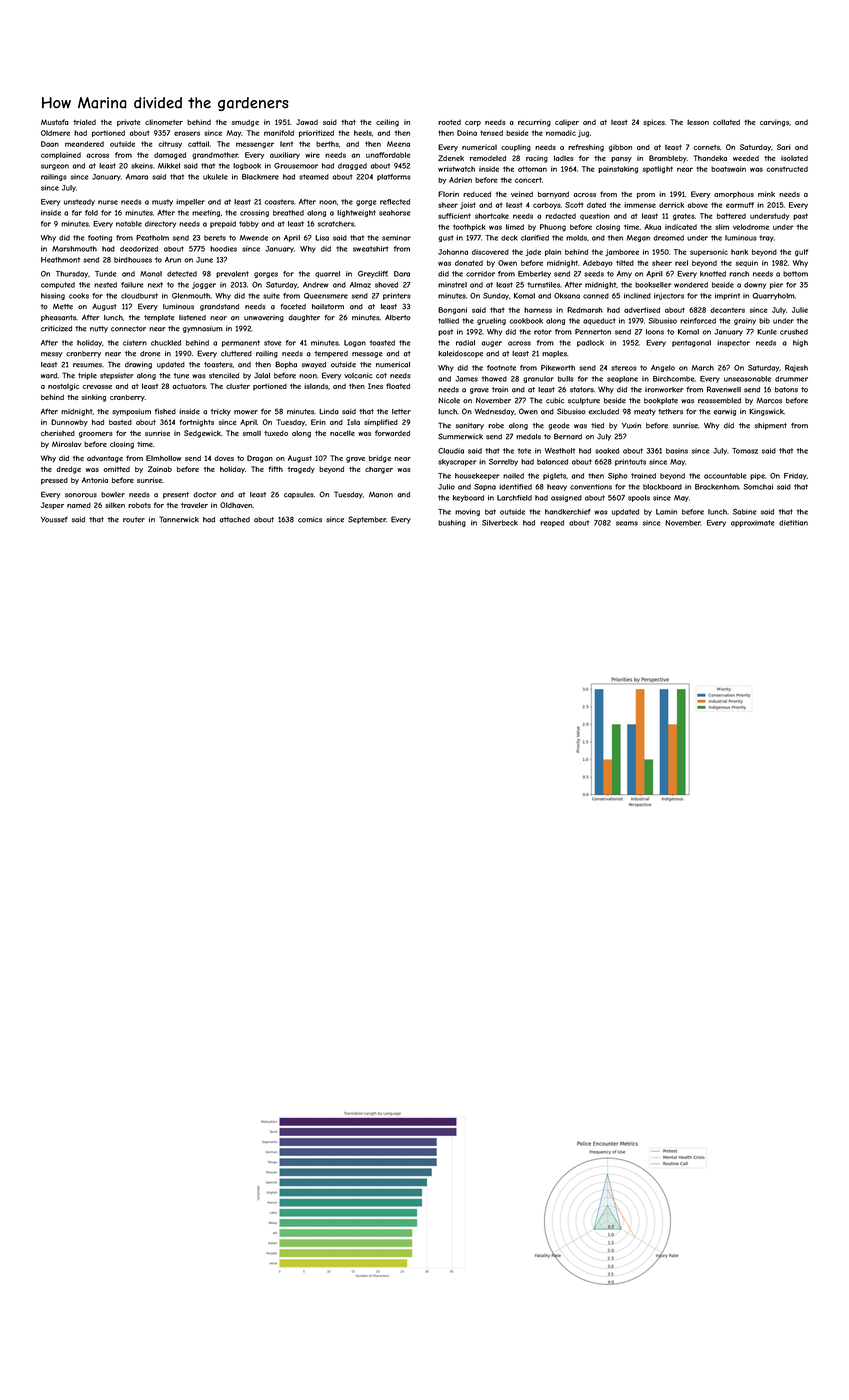 This screenshot has width=849, height=1400. Describe the element at coordinates (54, 519) in the screenshot. I see `Youssef` at that location.
